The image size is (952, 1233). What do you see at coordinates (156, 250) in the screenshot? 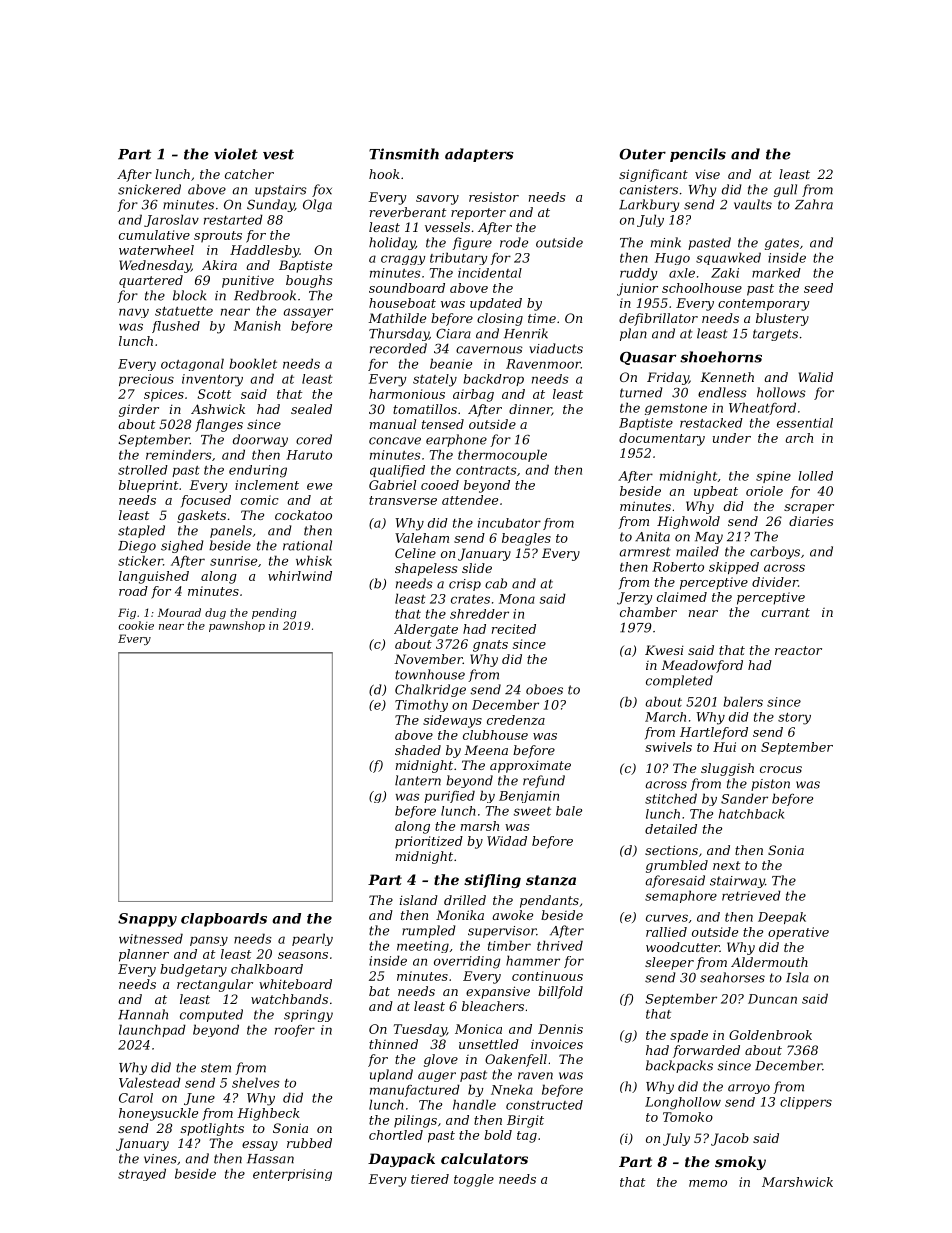
I see `waterwheel` at bounding box center [156, 250].
